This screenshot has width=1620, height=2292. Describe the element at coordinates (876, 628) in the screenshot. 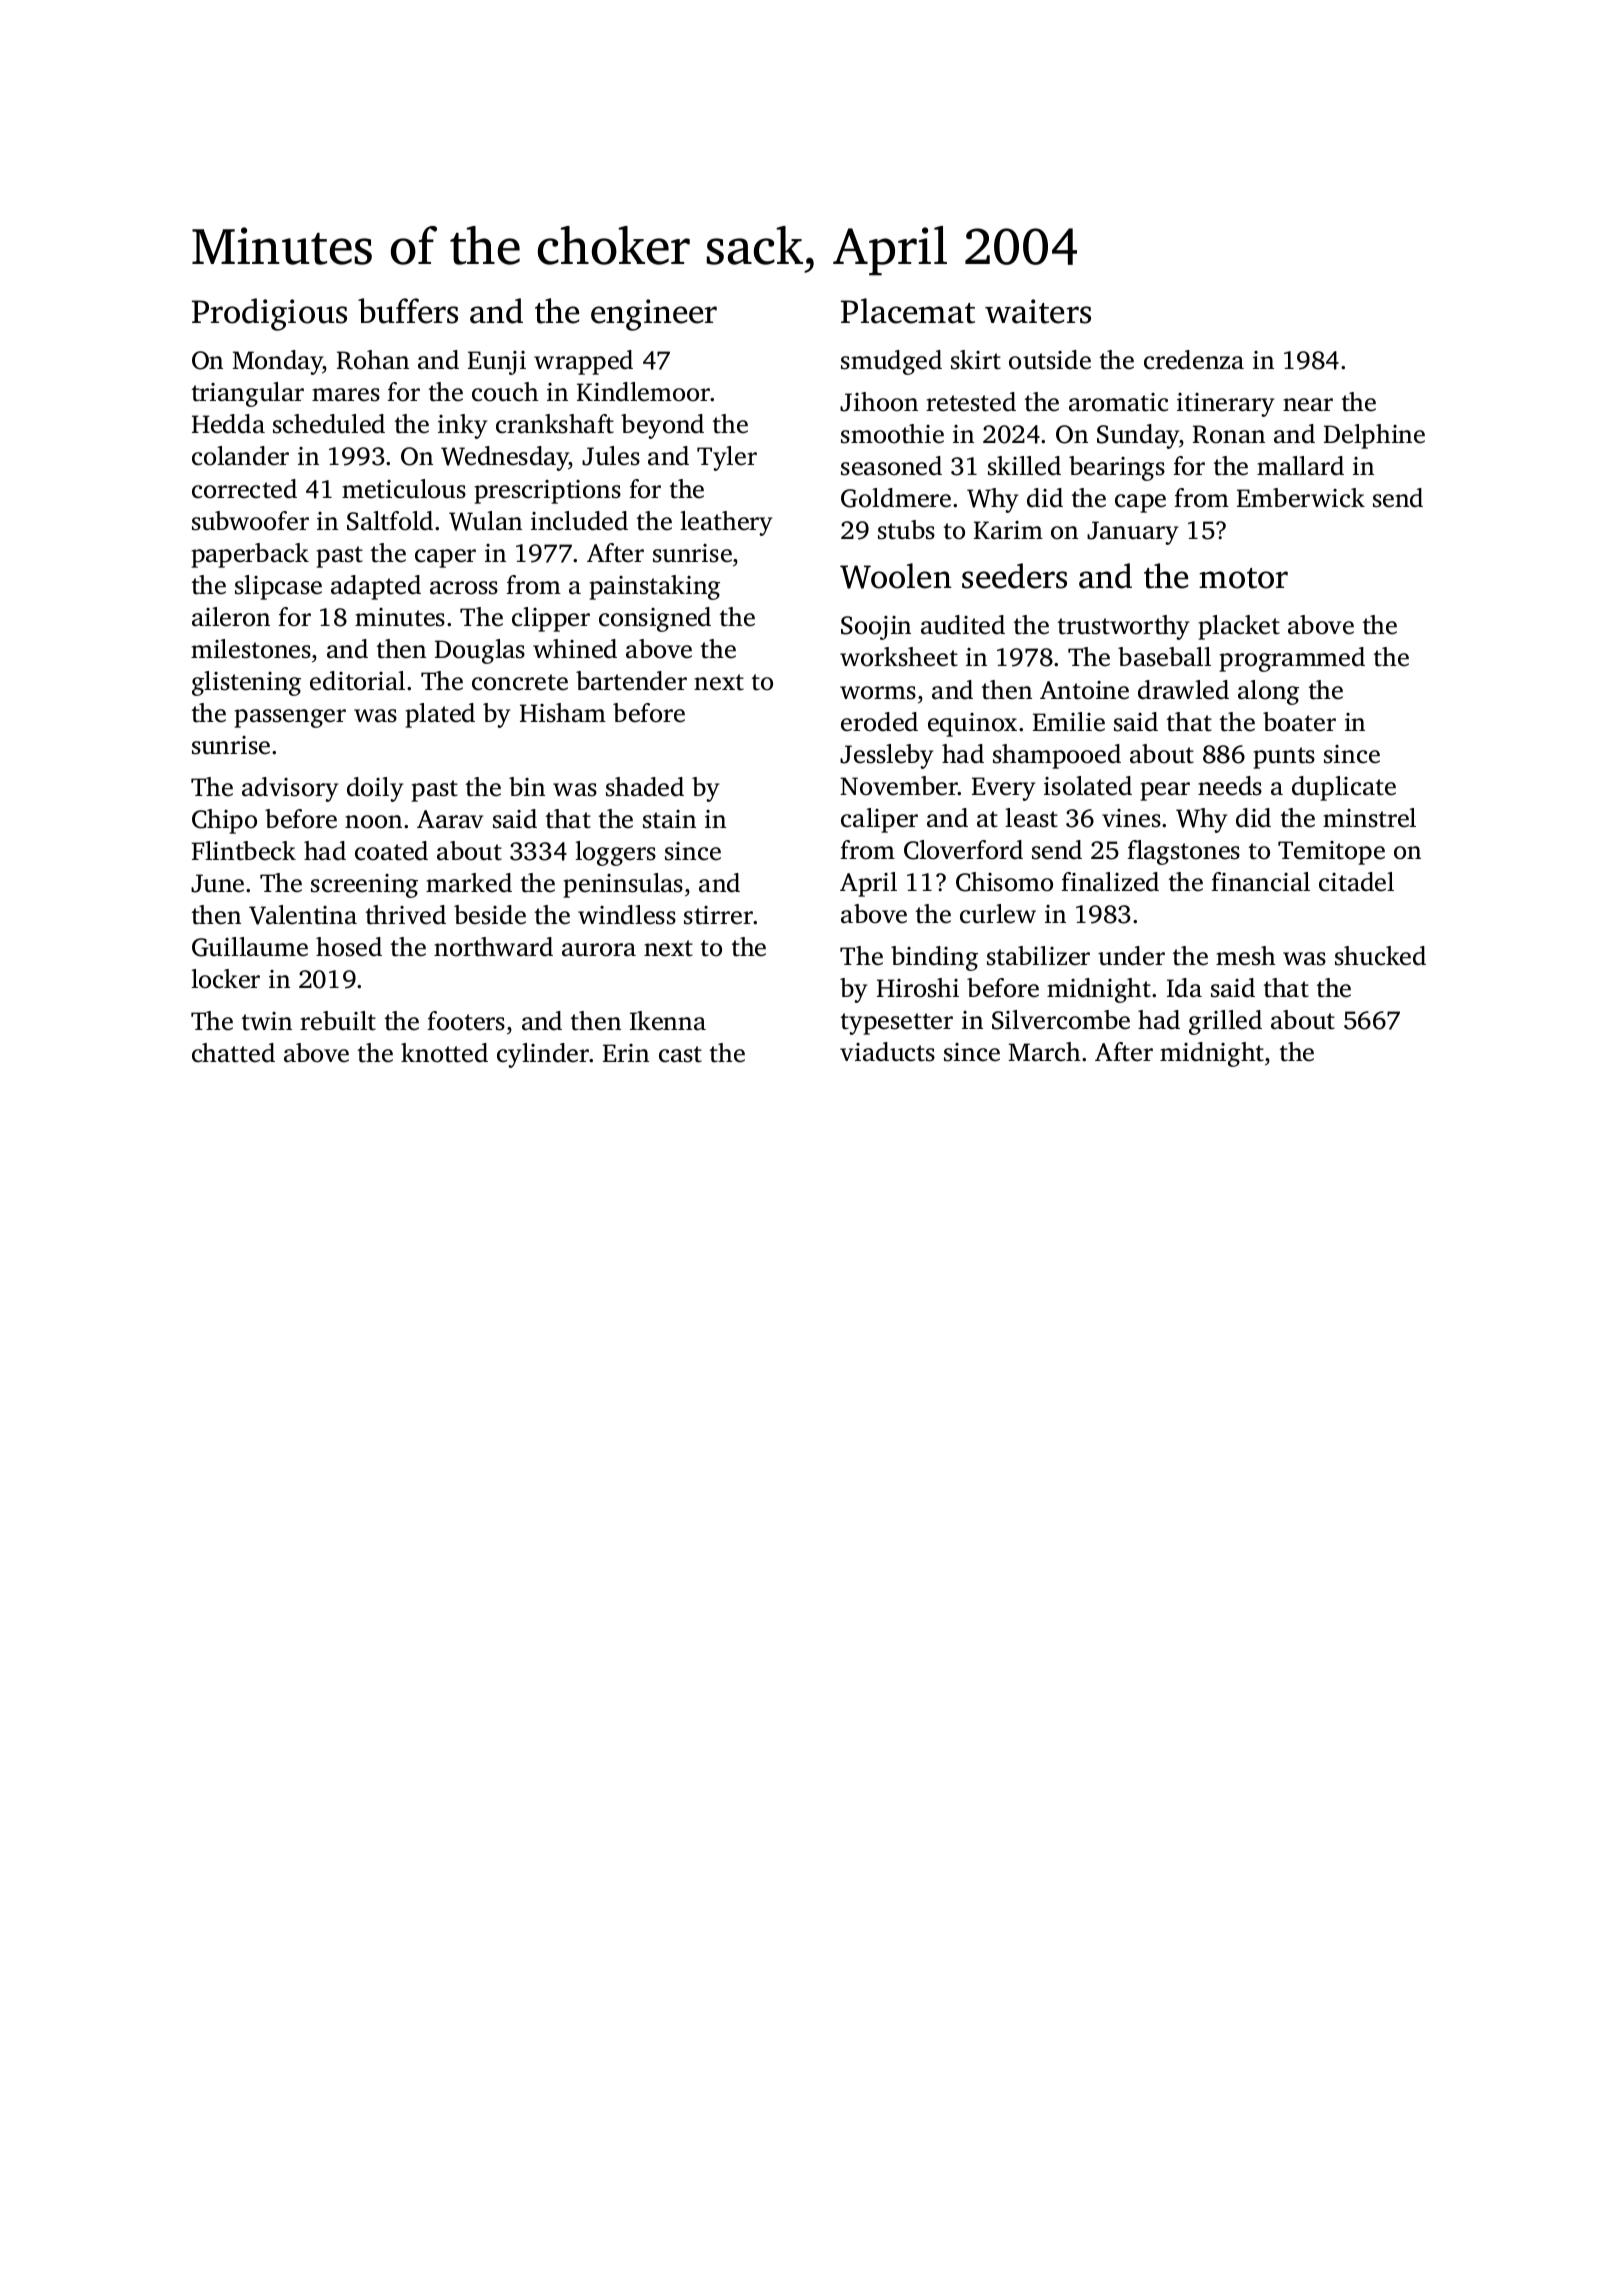

I see `Soojin` at that location.
